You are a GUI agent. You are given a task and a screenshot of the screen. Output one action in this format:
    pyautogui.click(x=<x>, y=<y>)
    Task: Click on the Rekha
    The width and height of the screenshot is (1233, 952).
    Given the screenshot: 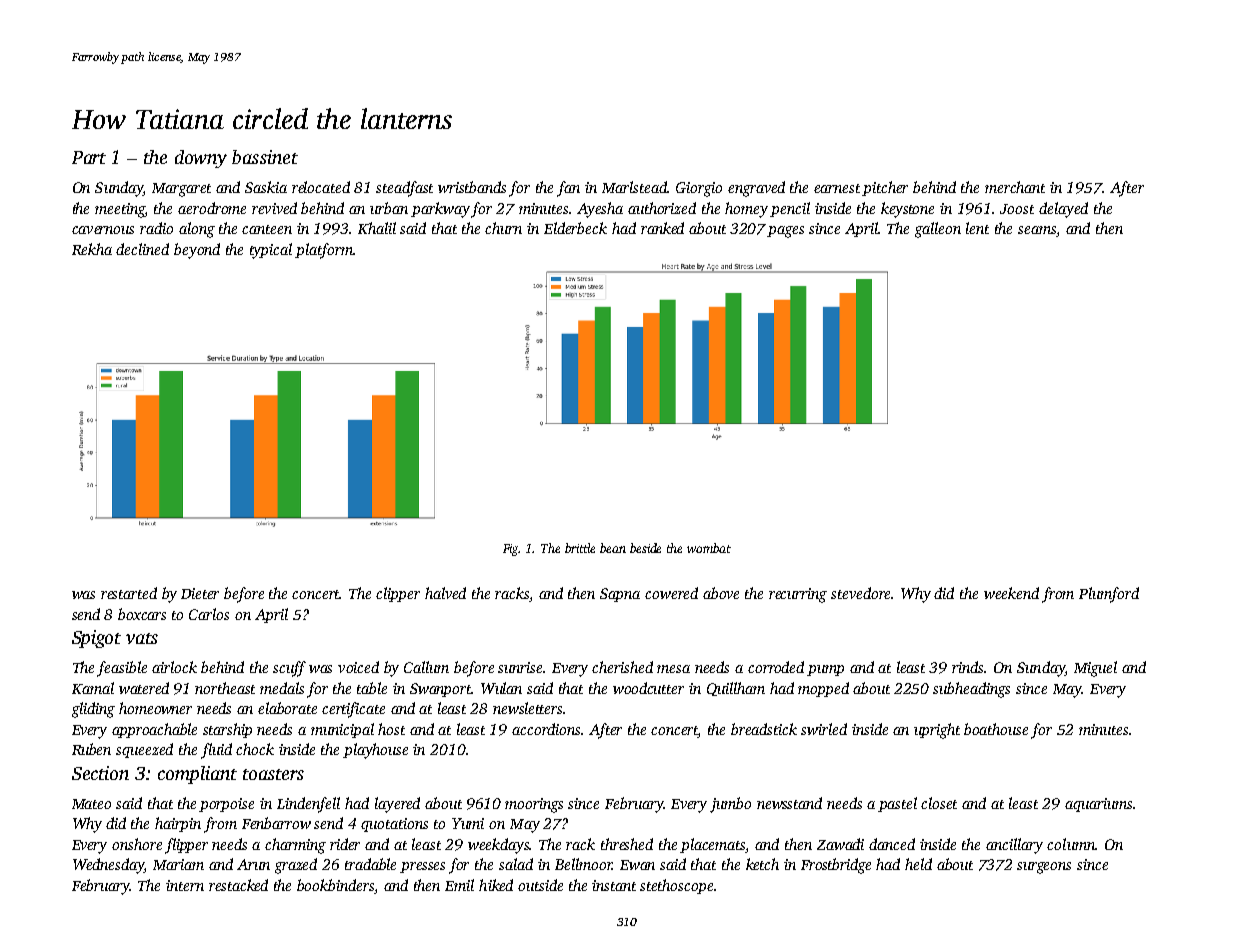 What is the action you would take?
    pyautogui.click(x=92, y=249)
